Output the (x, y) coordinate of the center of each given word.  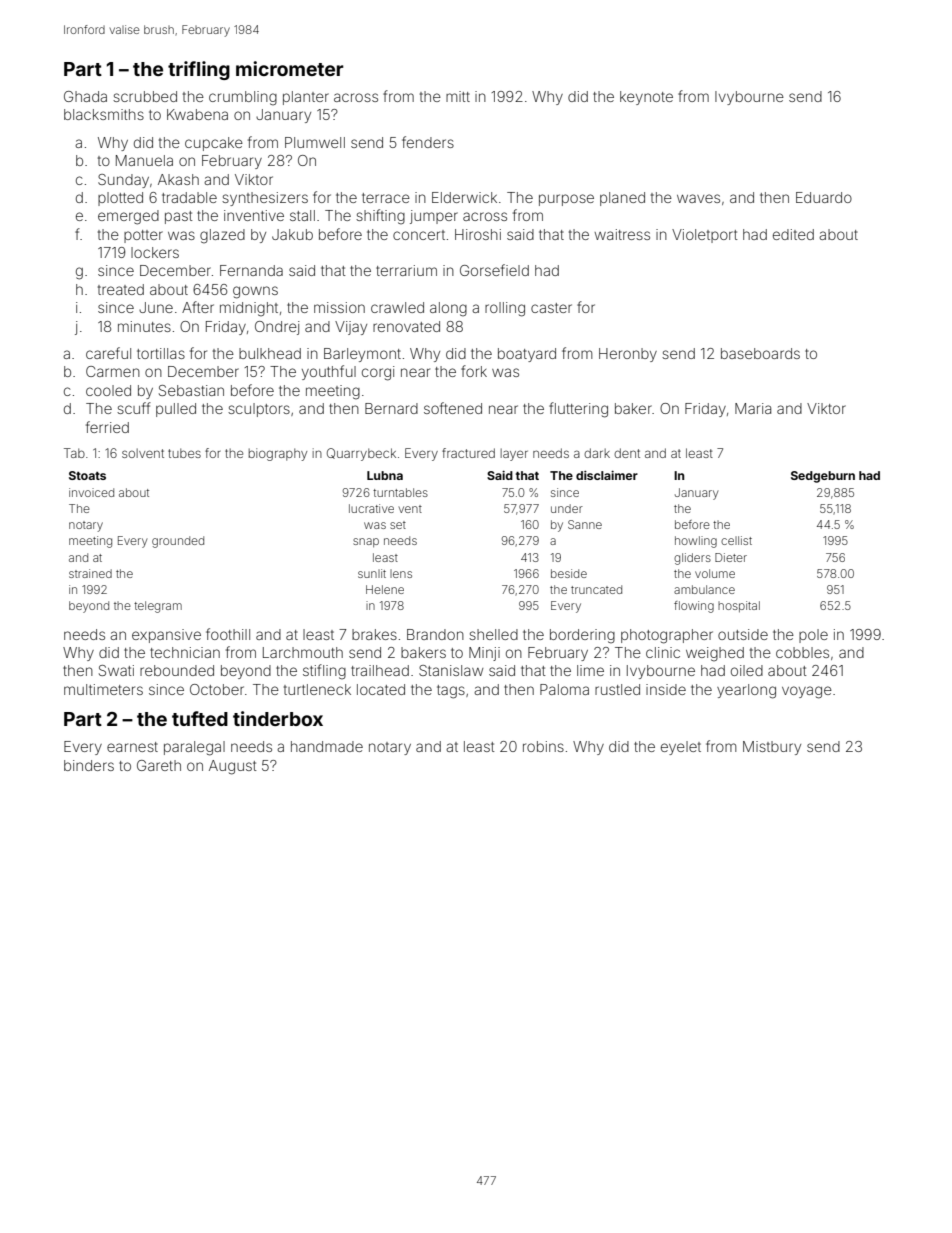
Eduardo (824, 197)
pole (813, 636)
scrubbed (145, 96)
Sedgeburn (823, 477)
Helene (385, 589)
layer (514, 454)
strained (90, 573)
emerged (128, 217)
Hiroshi (478, 234)
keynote (646, 98)
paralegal (194, 748)
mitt (458, 96)
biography (278, 454)
